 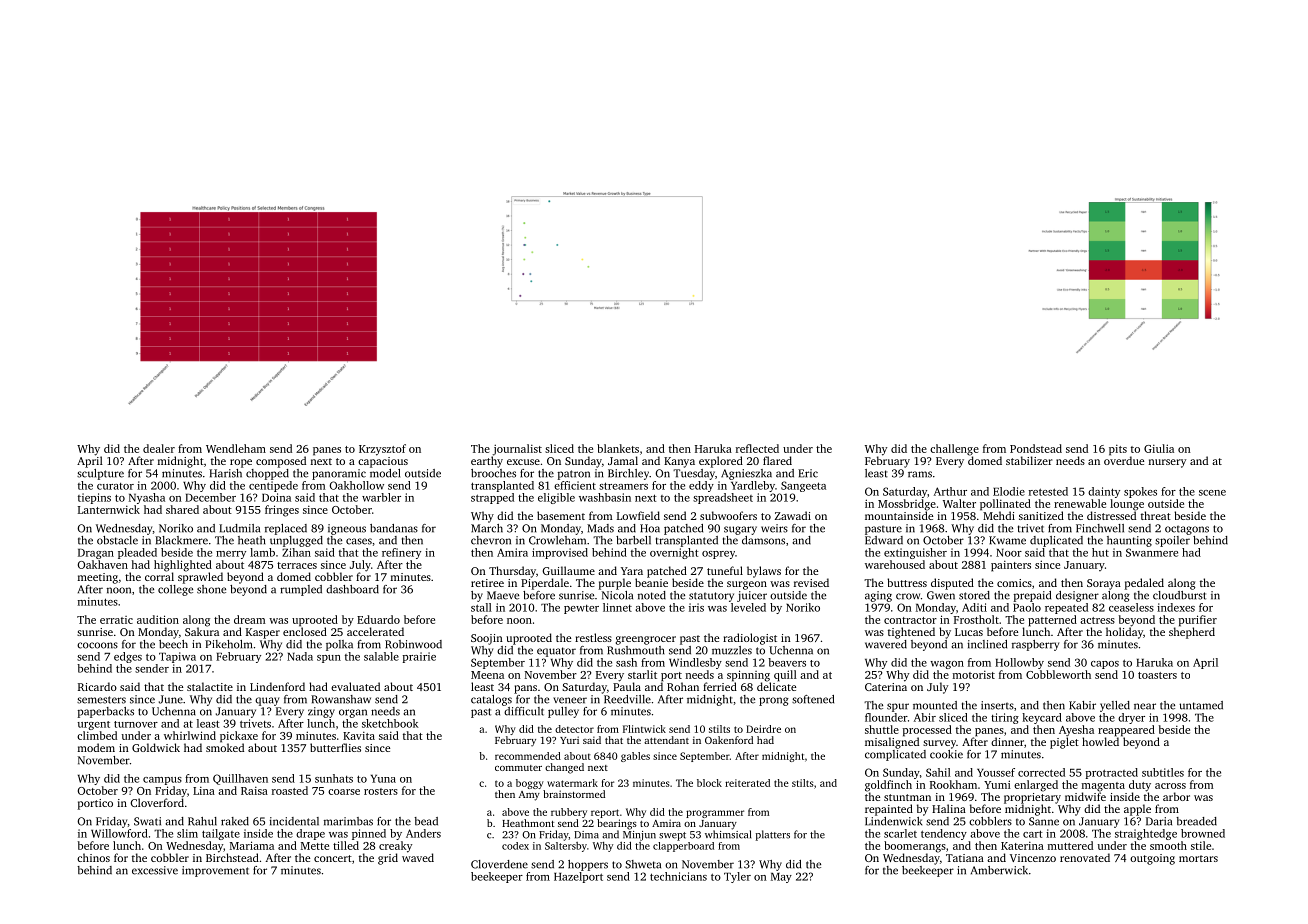 What do you see at coordinates (388, 859) in the document?
I see `grid` at bounding box center [388, 859].
